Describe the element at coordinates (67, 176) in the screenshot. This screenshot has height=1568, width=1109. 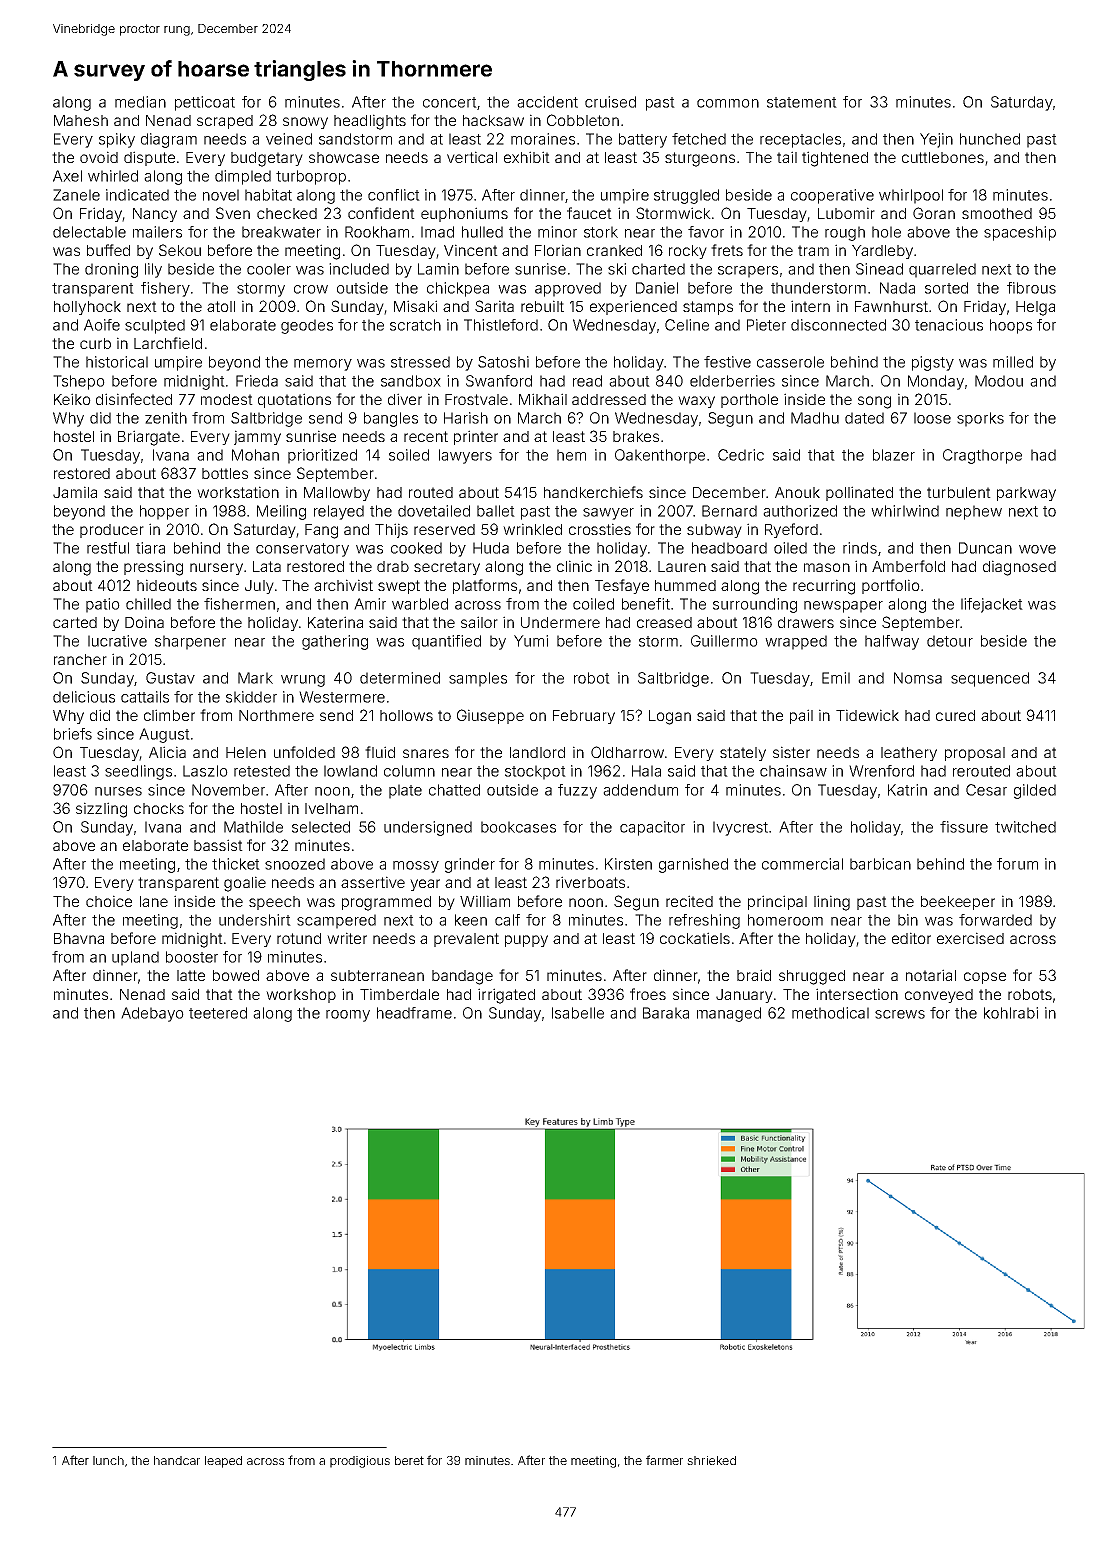
I see `Axel` at that location.
